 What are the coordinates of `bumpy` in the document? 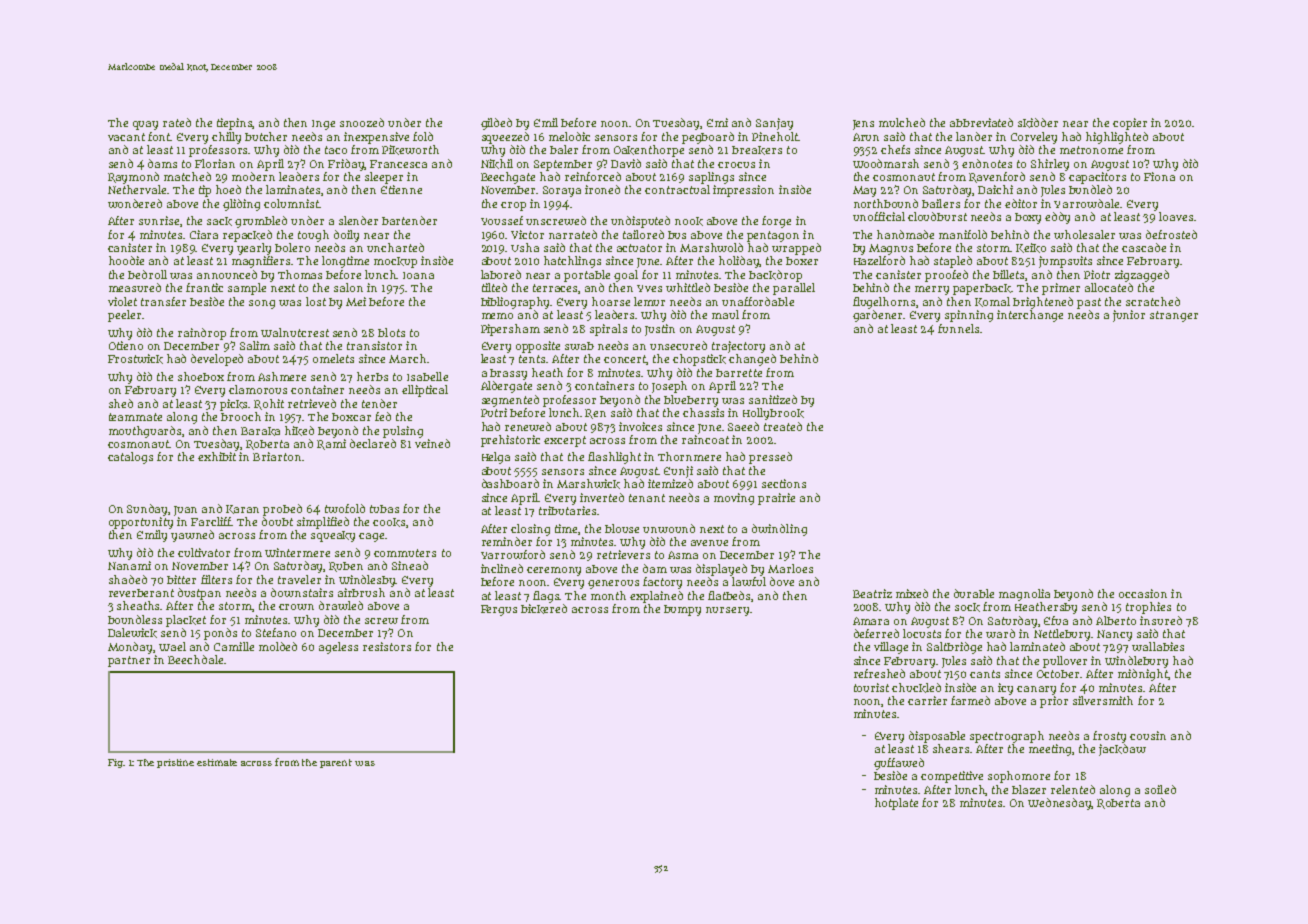 It's located at (682, 610).
